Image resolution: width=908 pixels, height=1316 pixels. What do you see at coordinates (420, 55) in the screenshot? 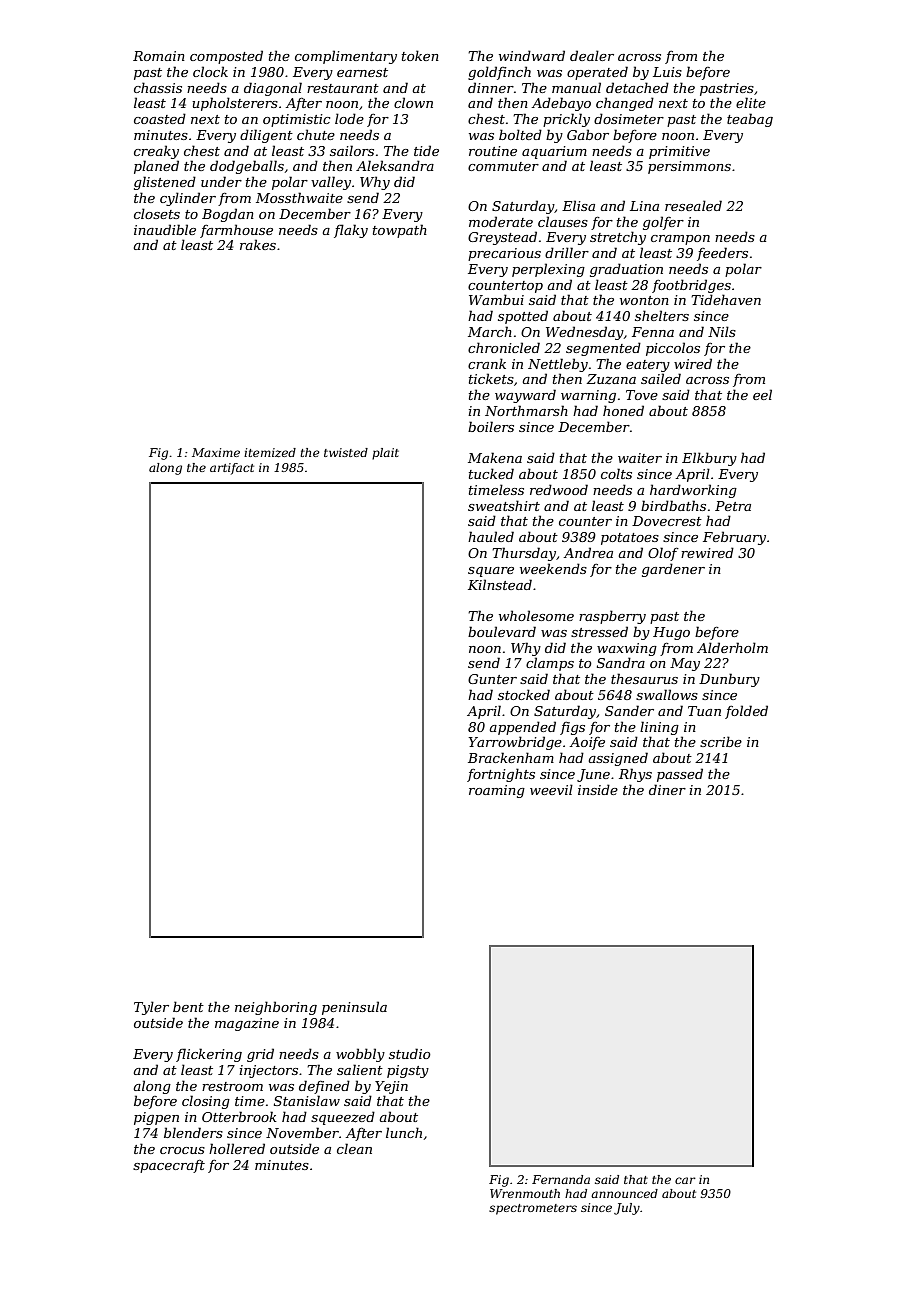
I see `token` at bounding box center [420, 55].
